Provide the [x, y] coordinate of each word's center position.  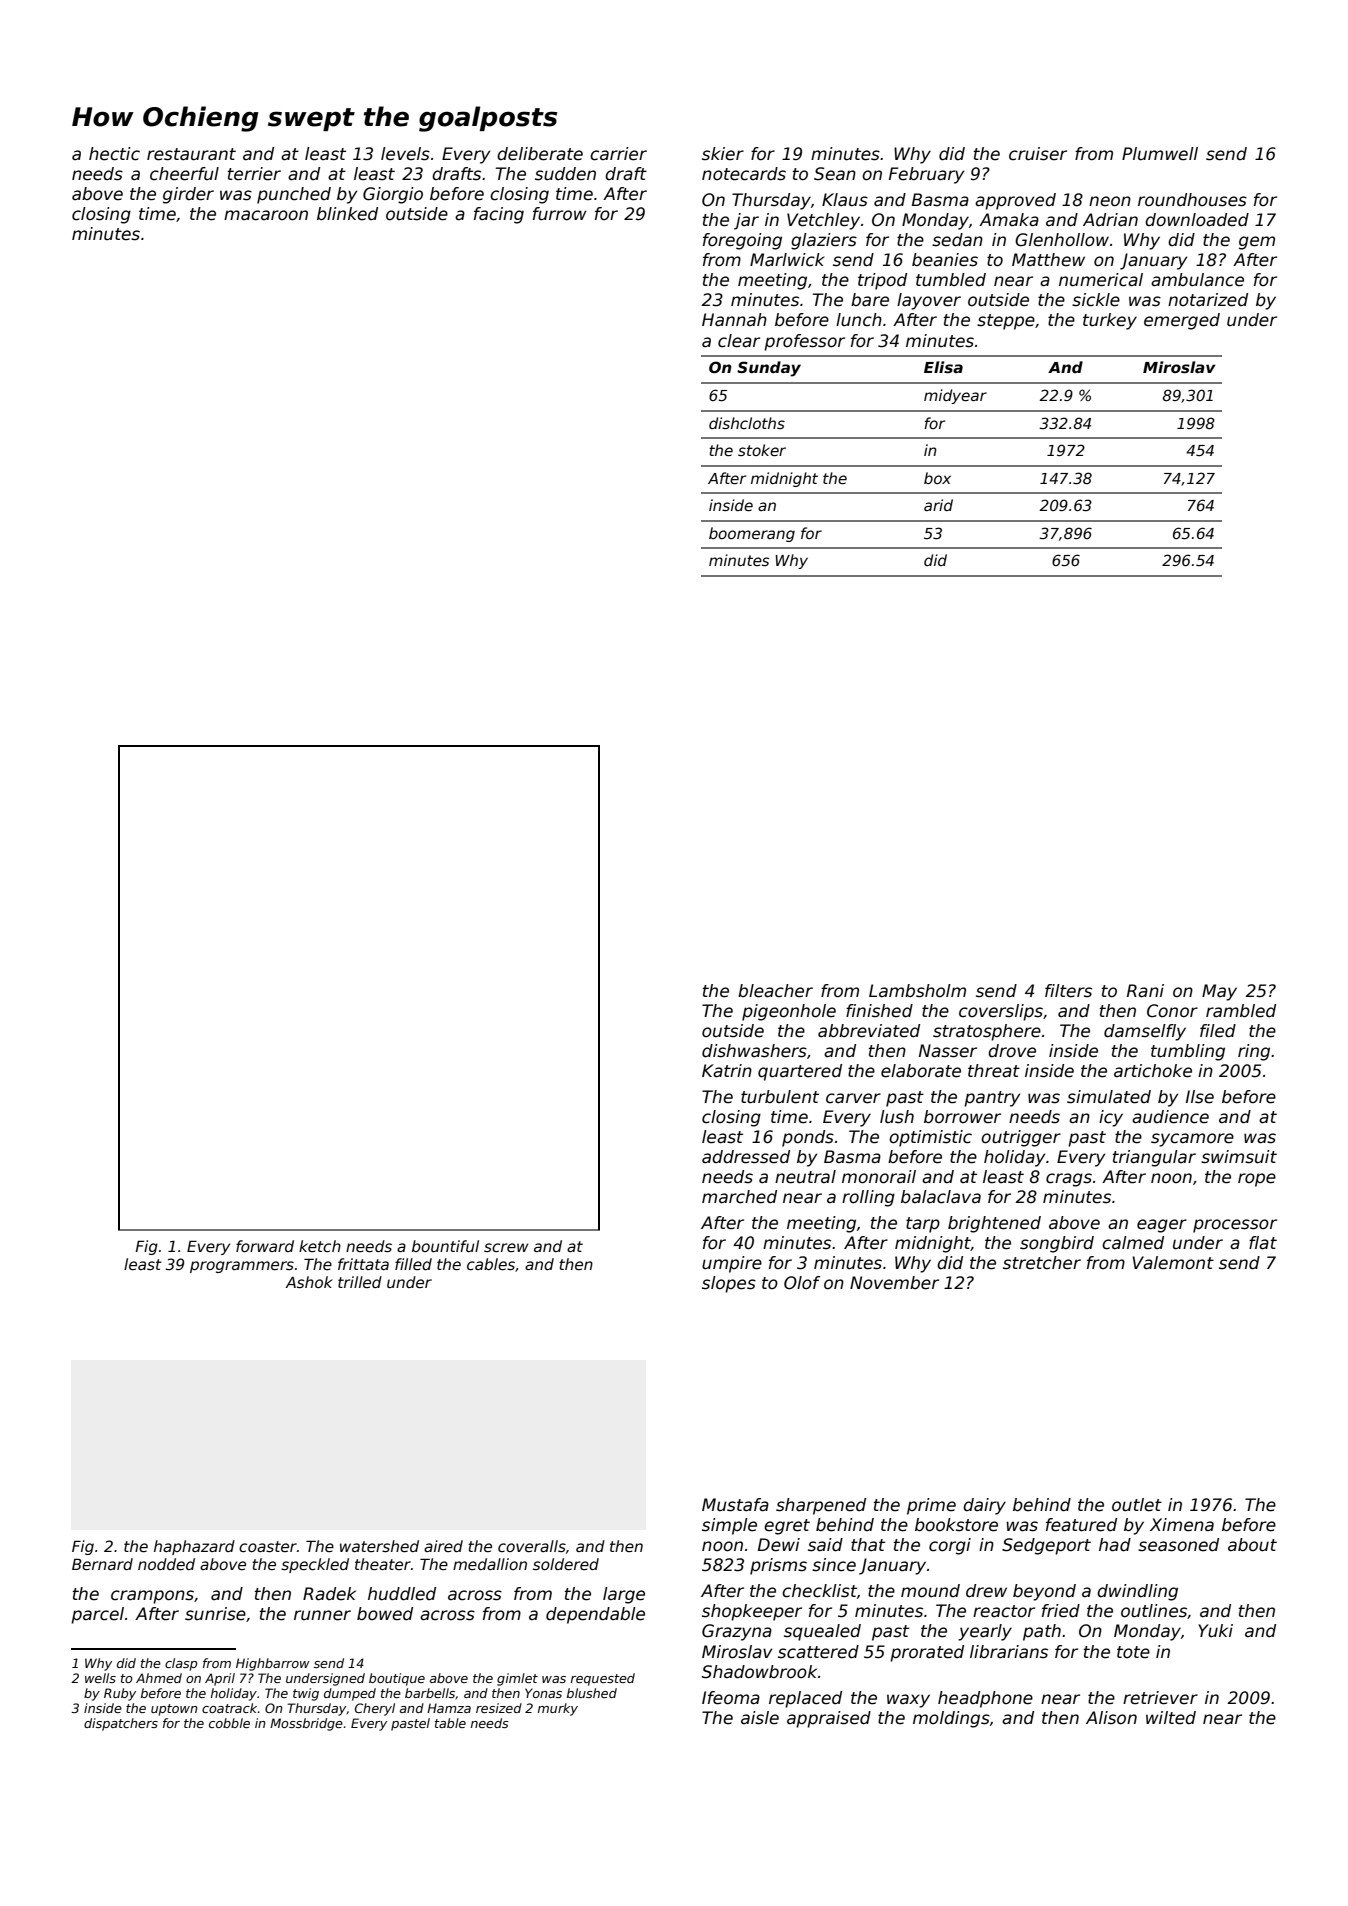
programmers [242, 1267]
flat [1263, 1243]
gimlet [517, 1679]
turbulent [780, 1097]
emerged [1182, 321]
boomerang [752, 534]
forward [265, 1246]
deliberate [540, 154]
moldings [951, 1719]
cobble [229, 1723]
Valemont [1173, 1263]
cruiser [1038, 154]
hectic [114, 154]
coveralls [532, 1546]
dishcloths [747, 423]
